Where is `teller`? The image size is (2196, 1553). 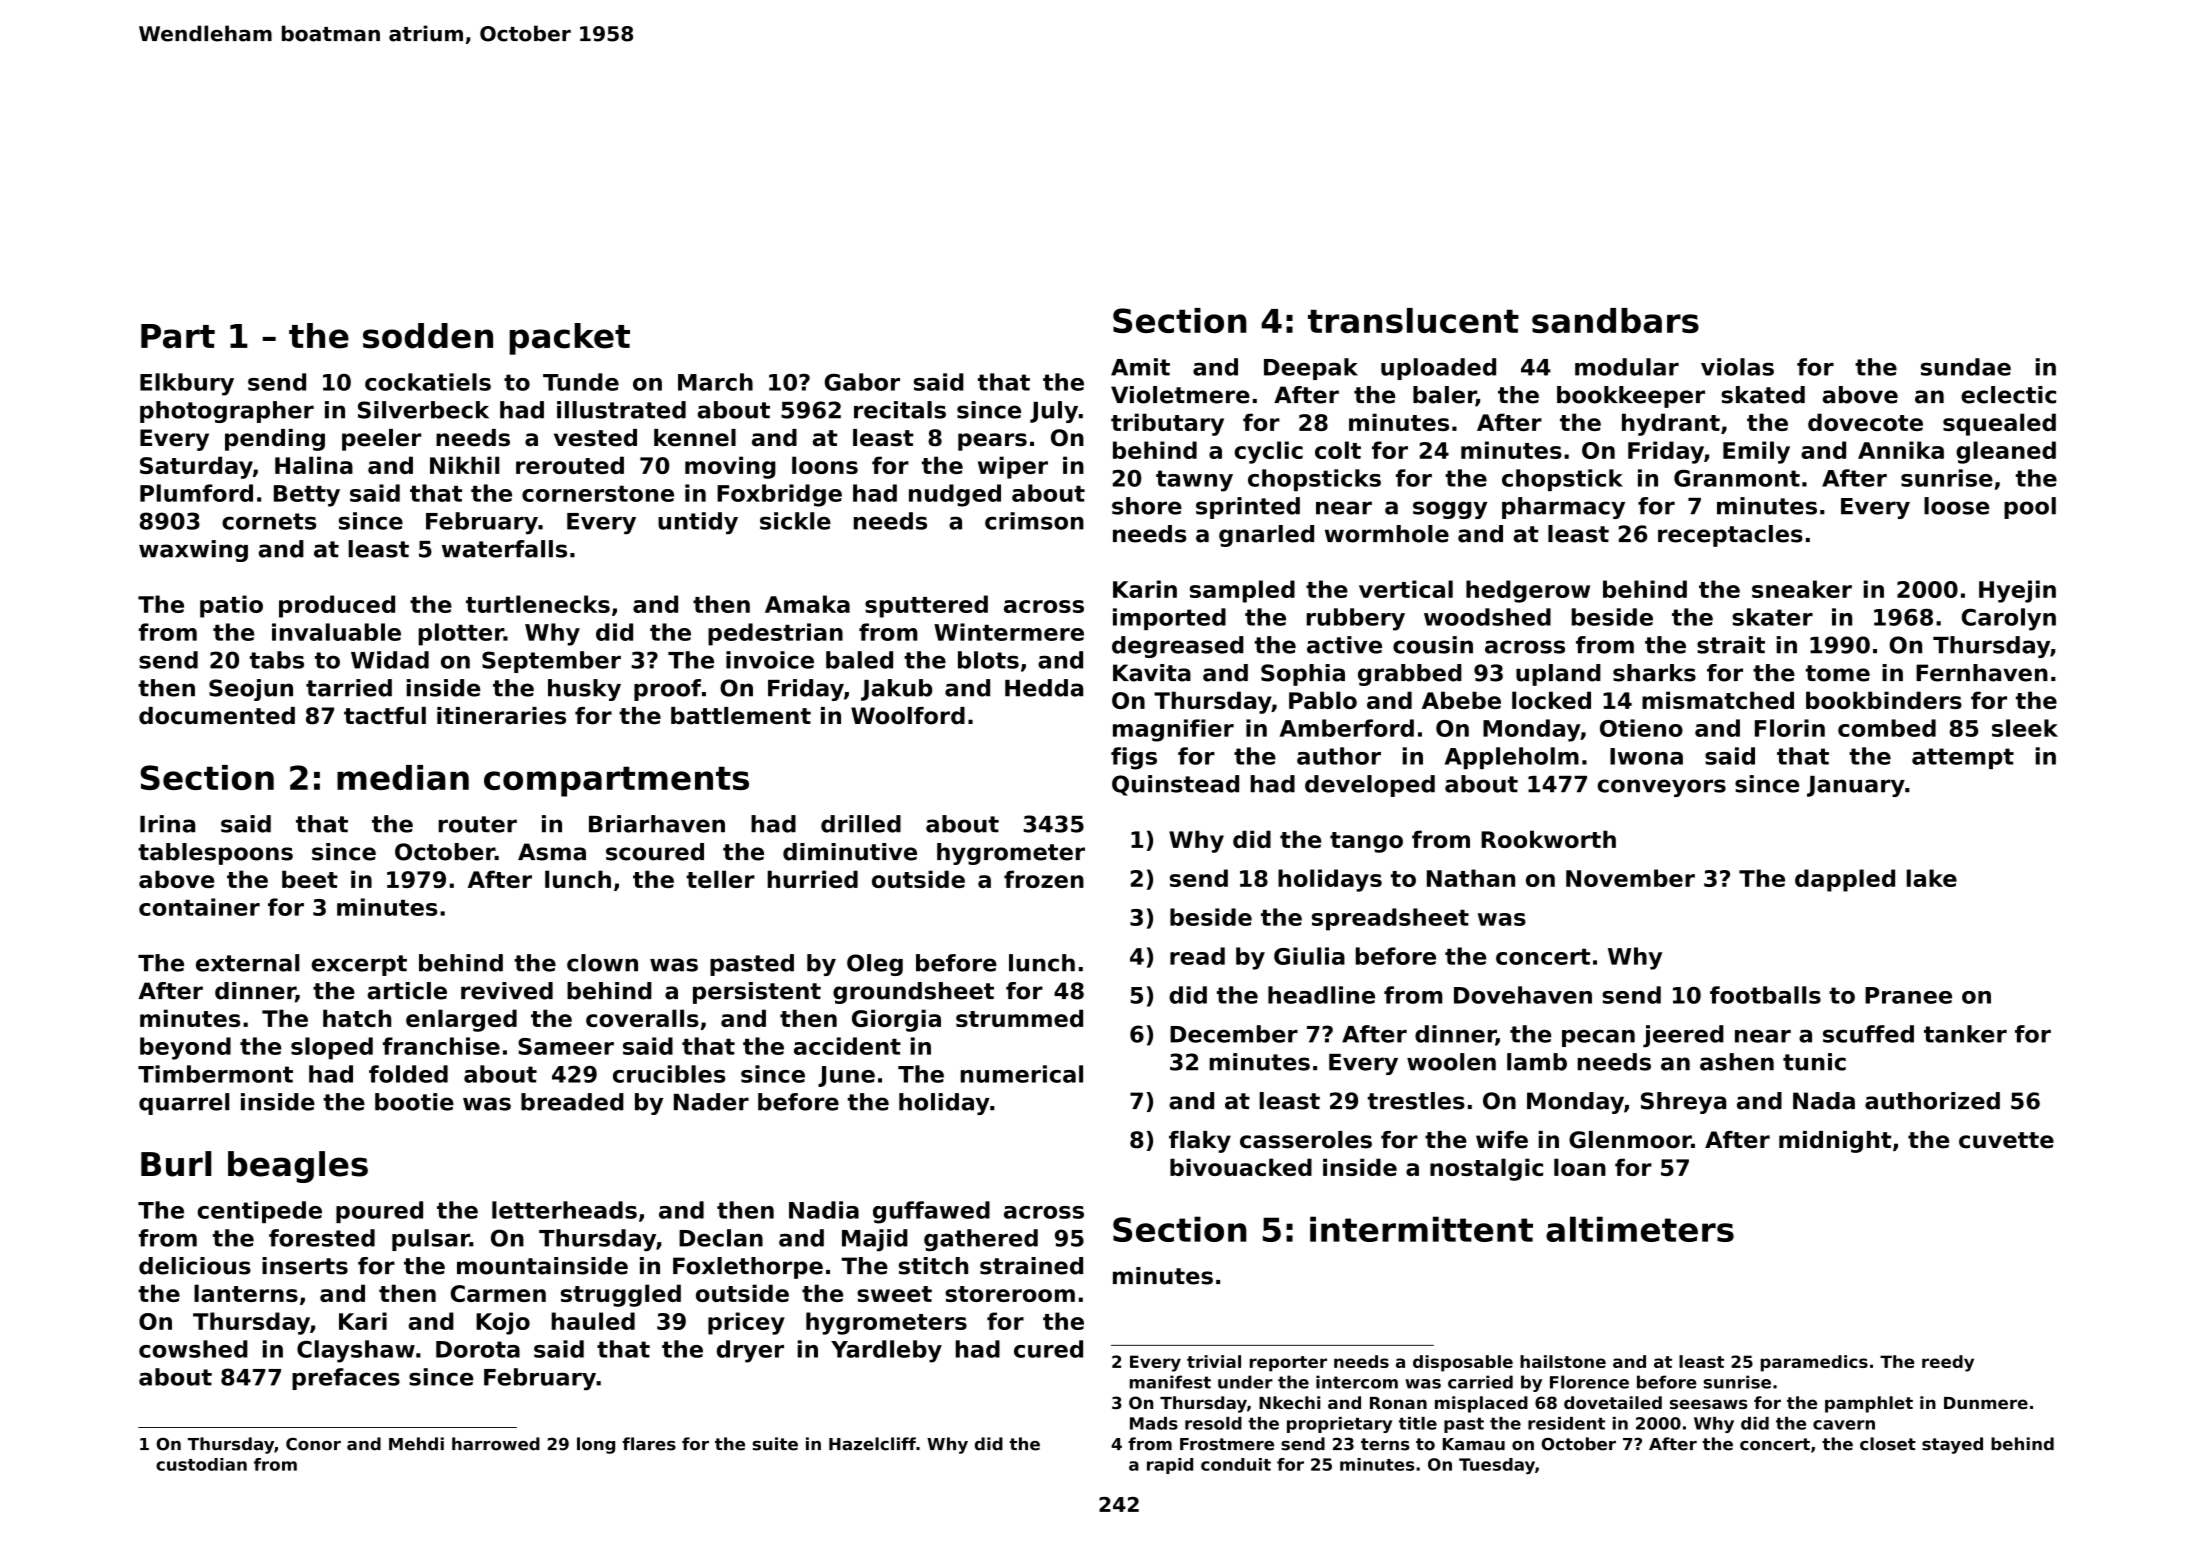 teller is located at coordinates (720, 879).
